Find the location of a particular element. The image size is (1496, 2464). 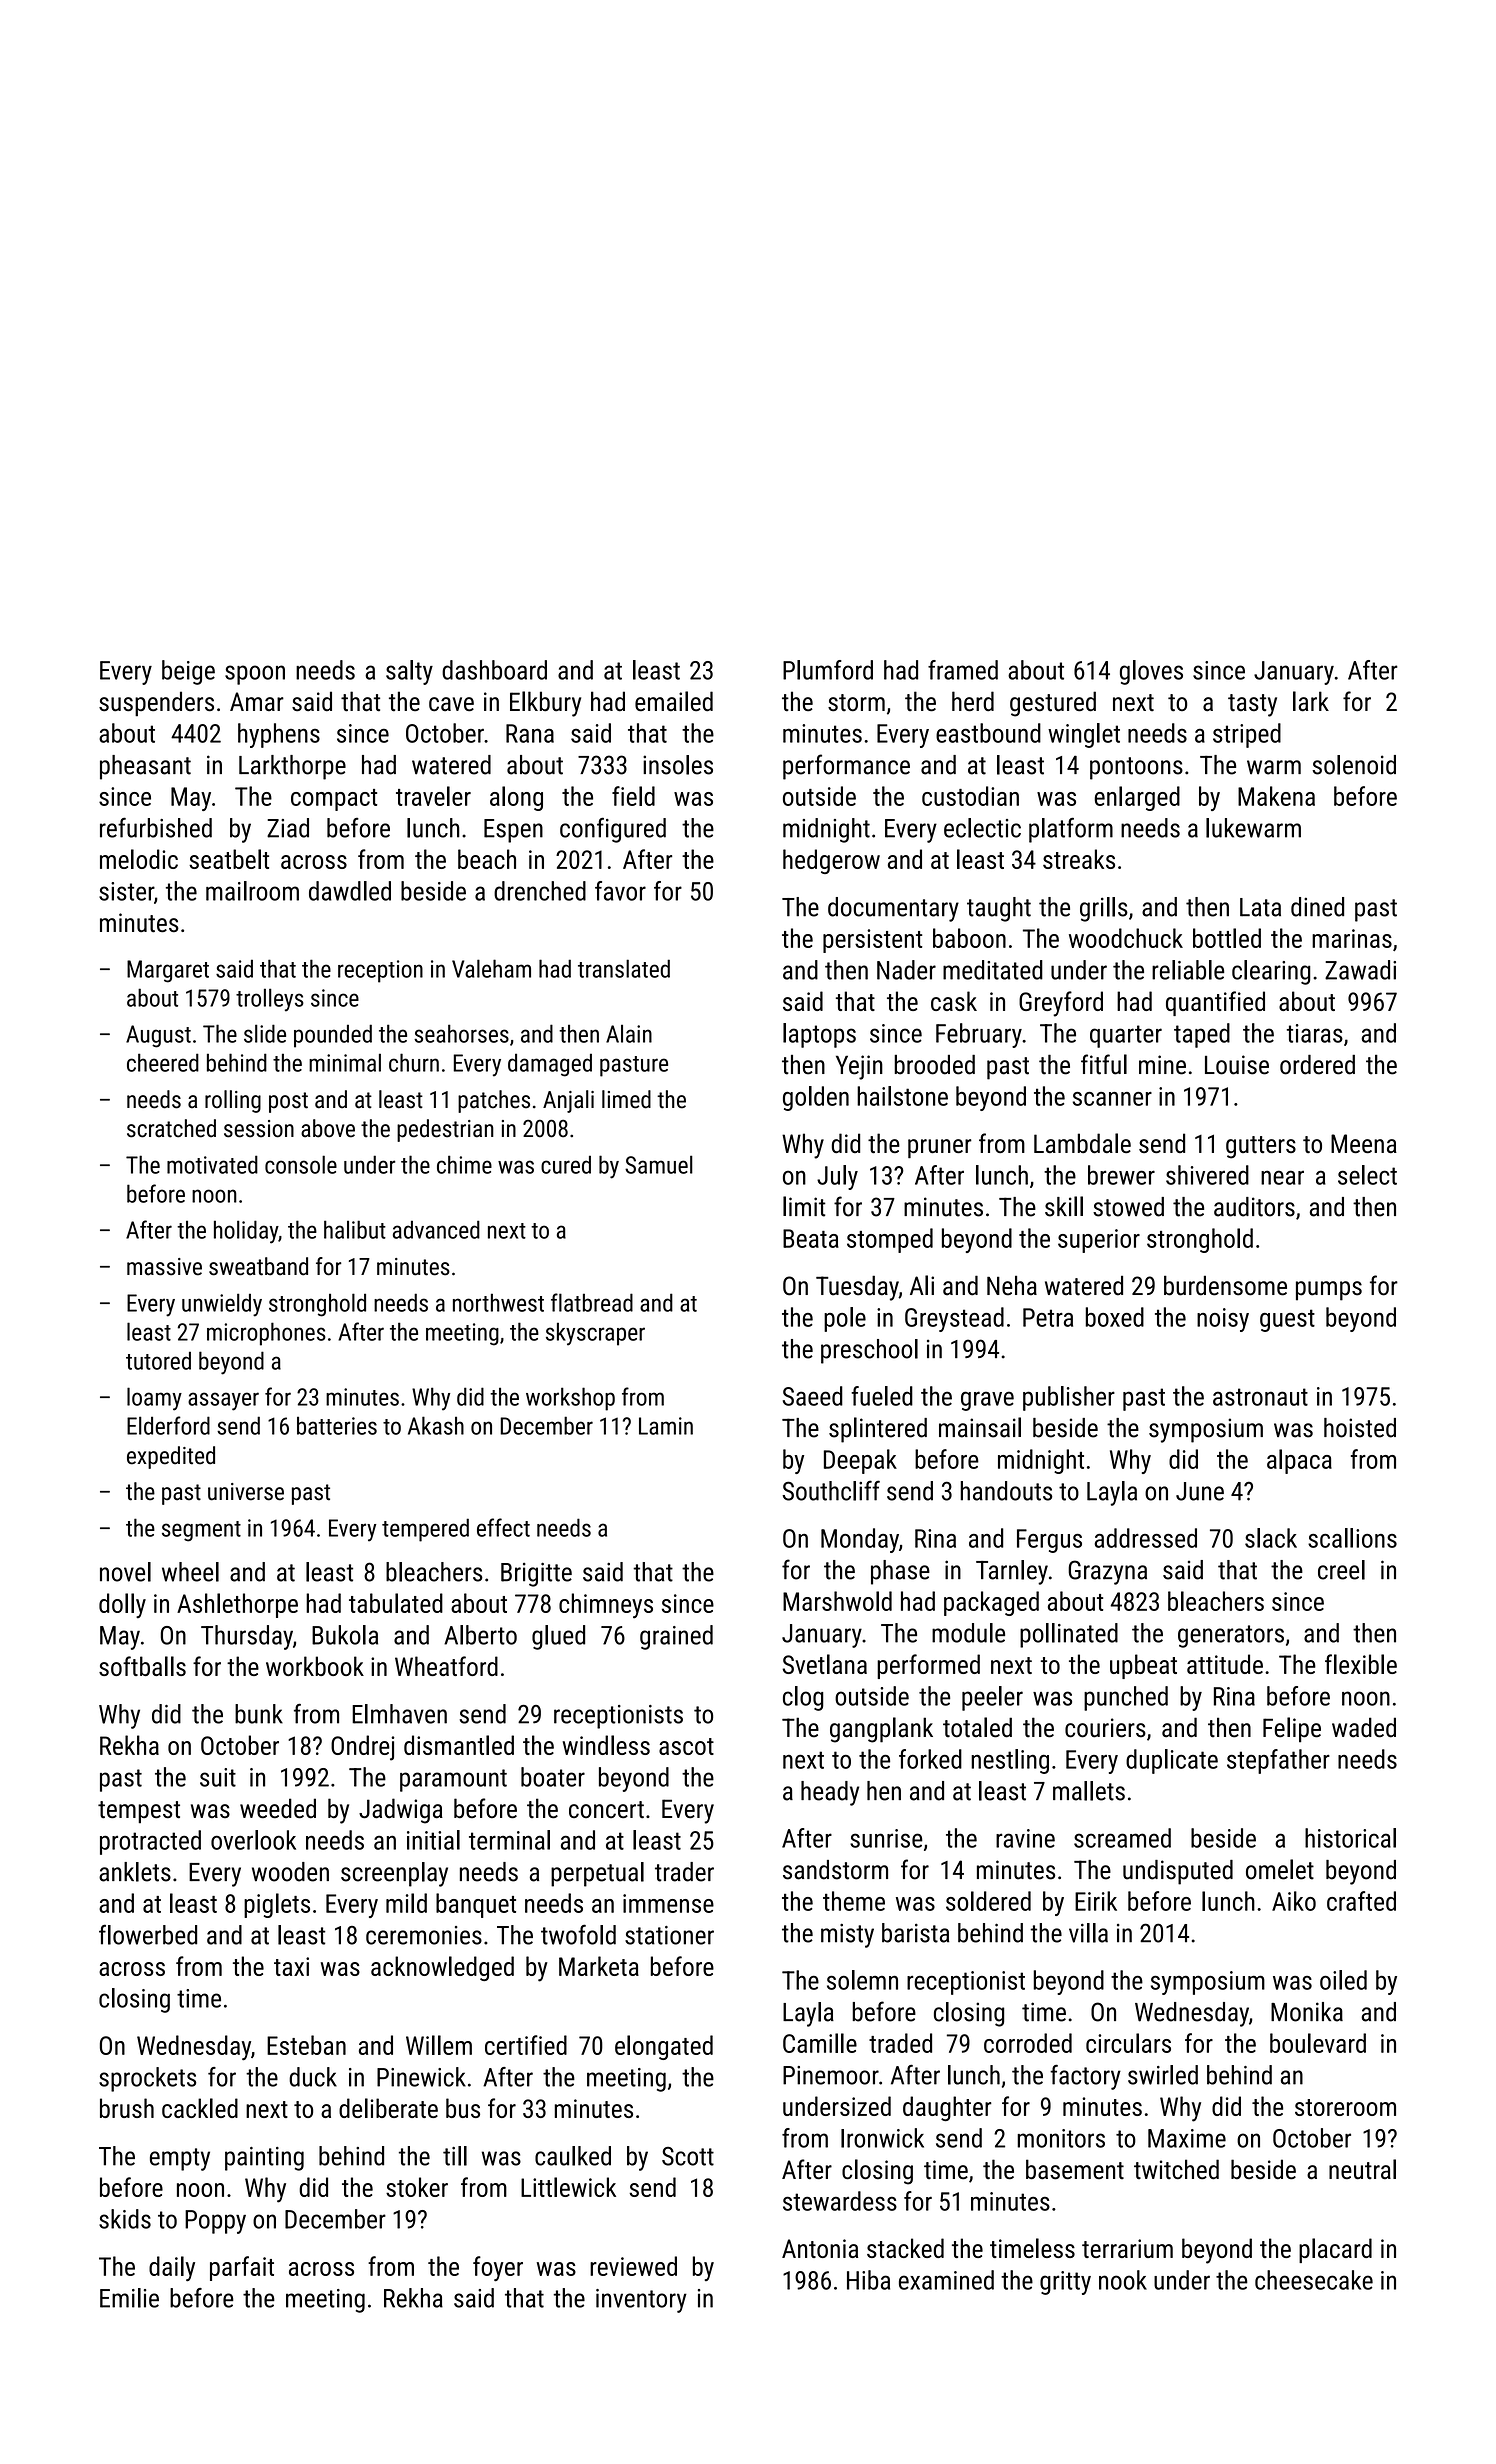

painting is located at coordinates (264, 2159).
